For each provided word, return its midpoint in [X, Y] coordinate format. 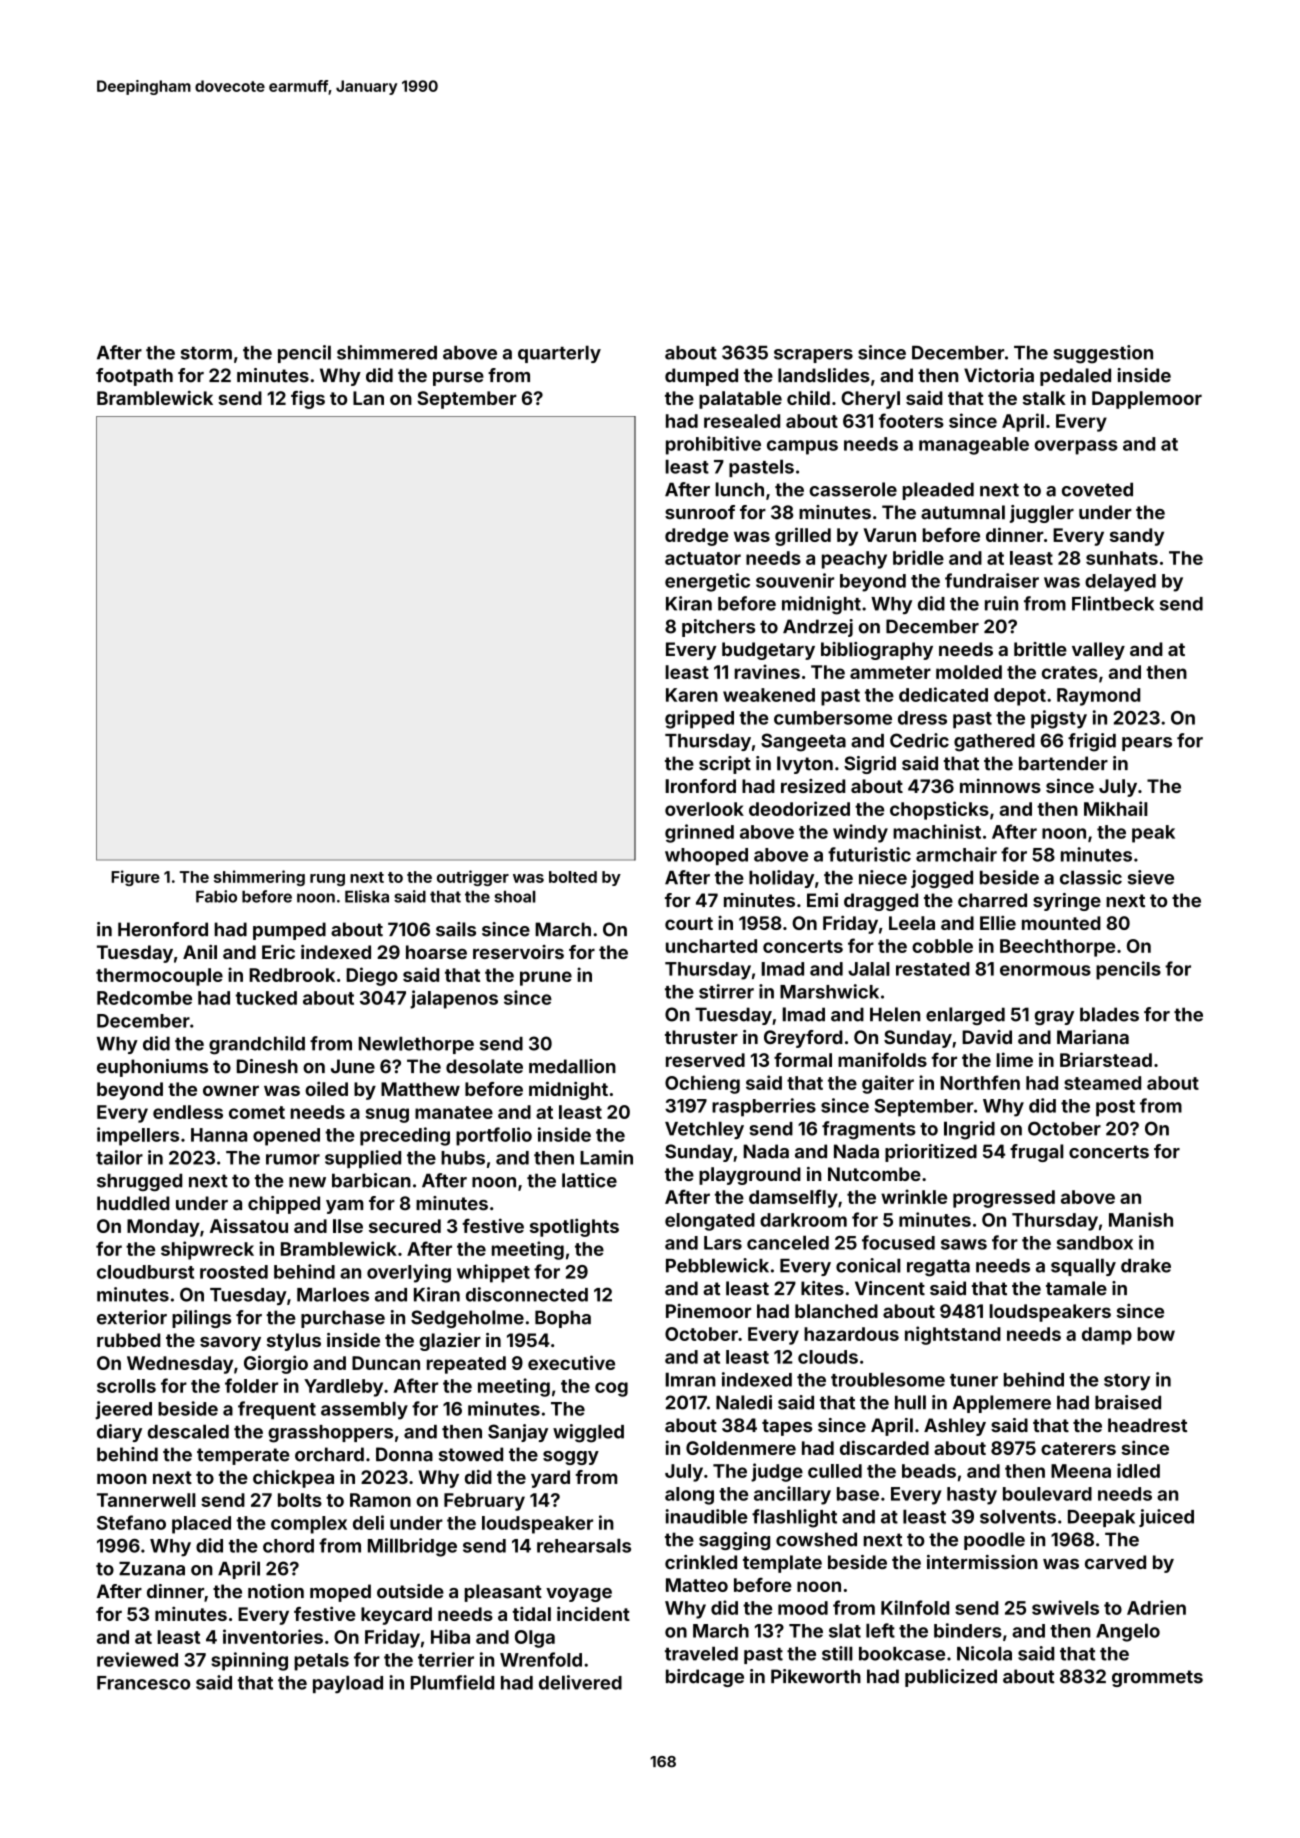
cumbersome [833, 718]
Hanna [219, 1135]
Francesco [143, 1683]
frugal [1037, 1153]
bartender [1063, 763]
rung [327, 880]
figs [308, 400]
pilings [201, 1319]
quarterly [559, 354]
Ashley [955, 1427]
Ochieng [702, 1084]
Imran [690, 1379]
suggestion [1103, 354]
